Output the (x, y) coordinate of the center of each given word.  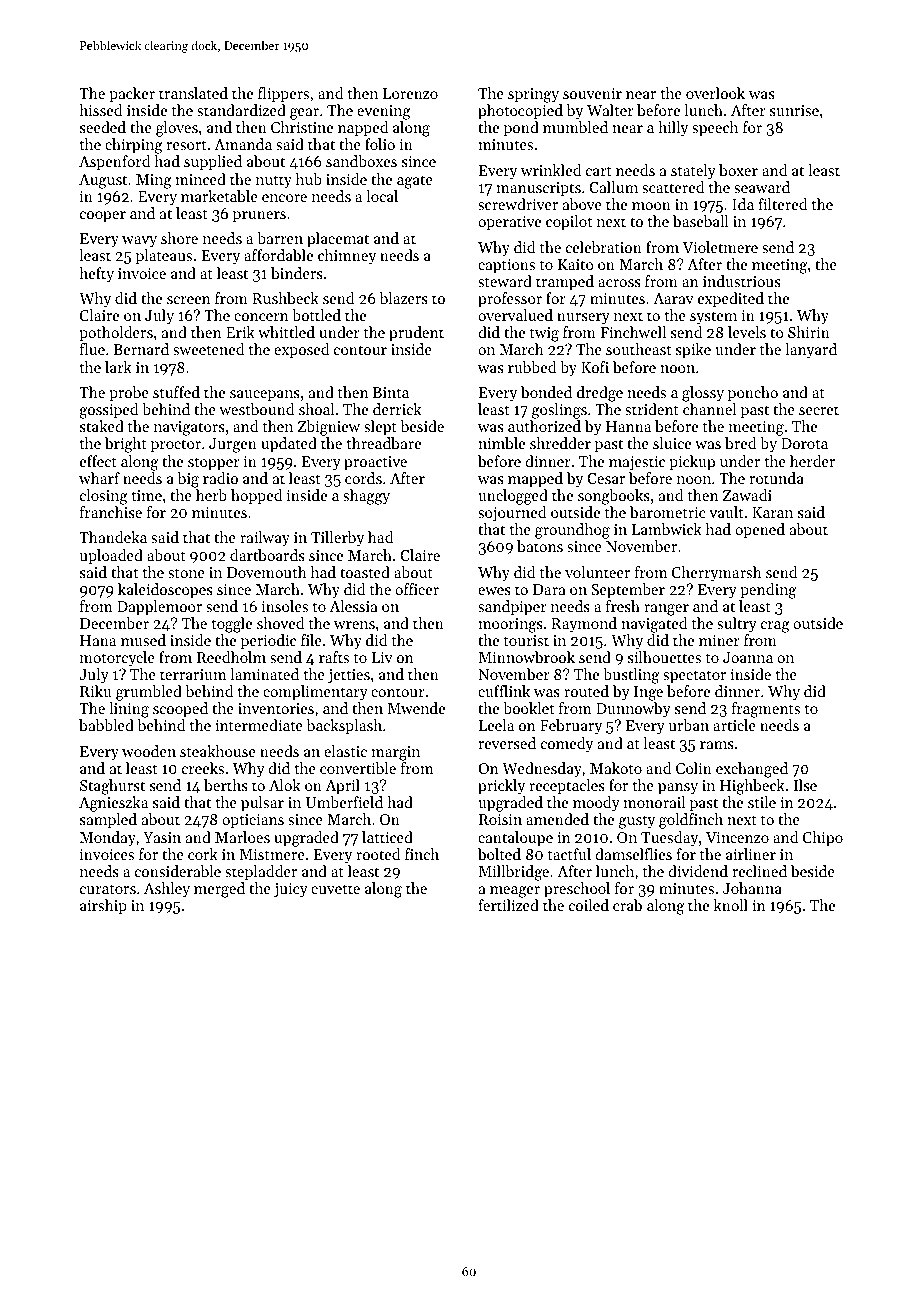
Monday (108, 839)
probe (129, 393)
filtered (782, 204)
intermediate (259, 725)
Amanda (243, 144)
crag (775, 627)
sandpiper (512, 607)
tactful (569, 854)
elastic (345, 751)
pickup (692, 462)
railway (265, 539)
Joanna (748, 657)
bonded (546, 392)
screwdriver (518, 204)
